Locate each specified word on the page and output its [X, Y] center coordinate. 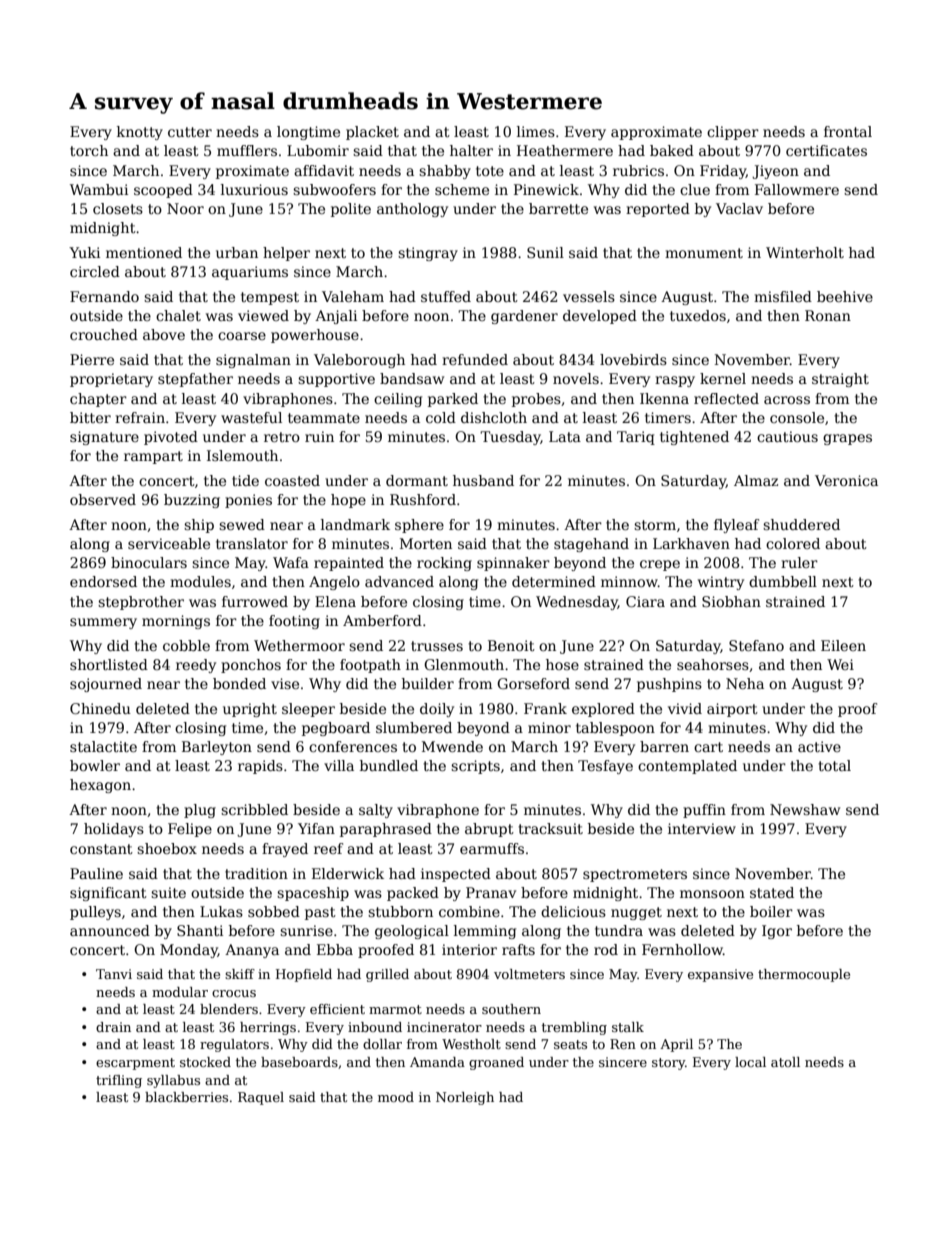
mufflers [247, 150]
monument [704, 253]
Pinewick [546, 189]
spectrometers [635, 875]
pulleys [95, 913]
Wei [840, 664]
